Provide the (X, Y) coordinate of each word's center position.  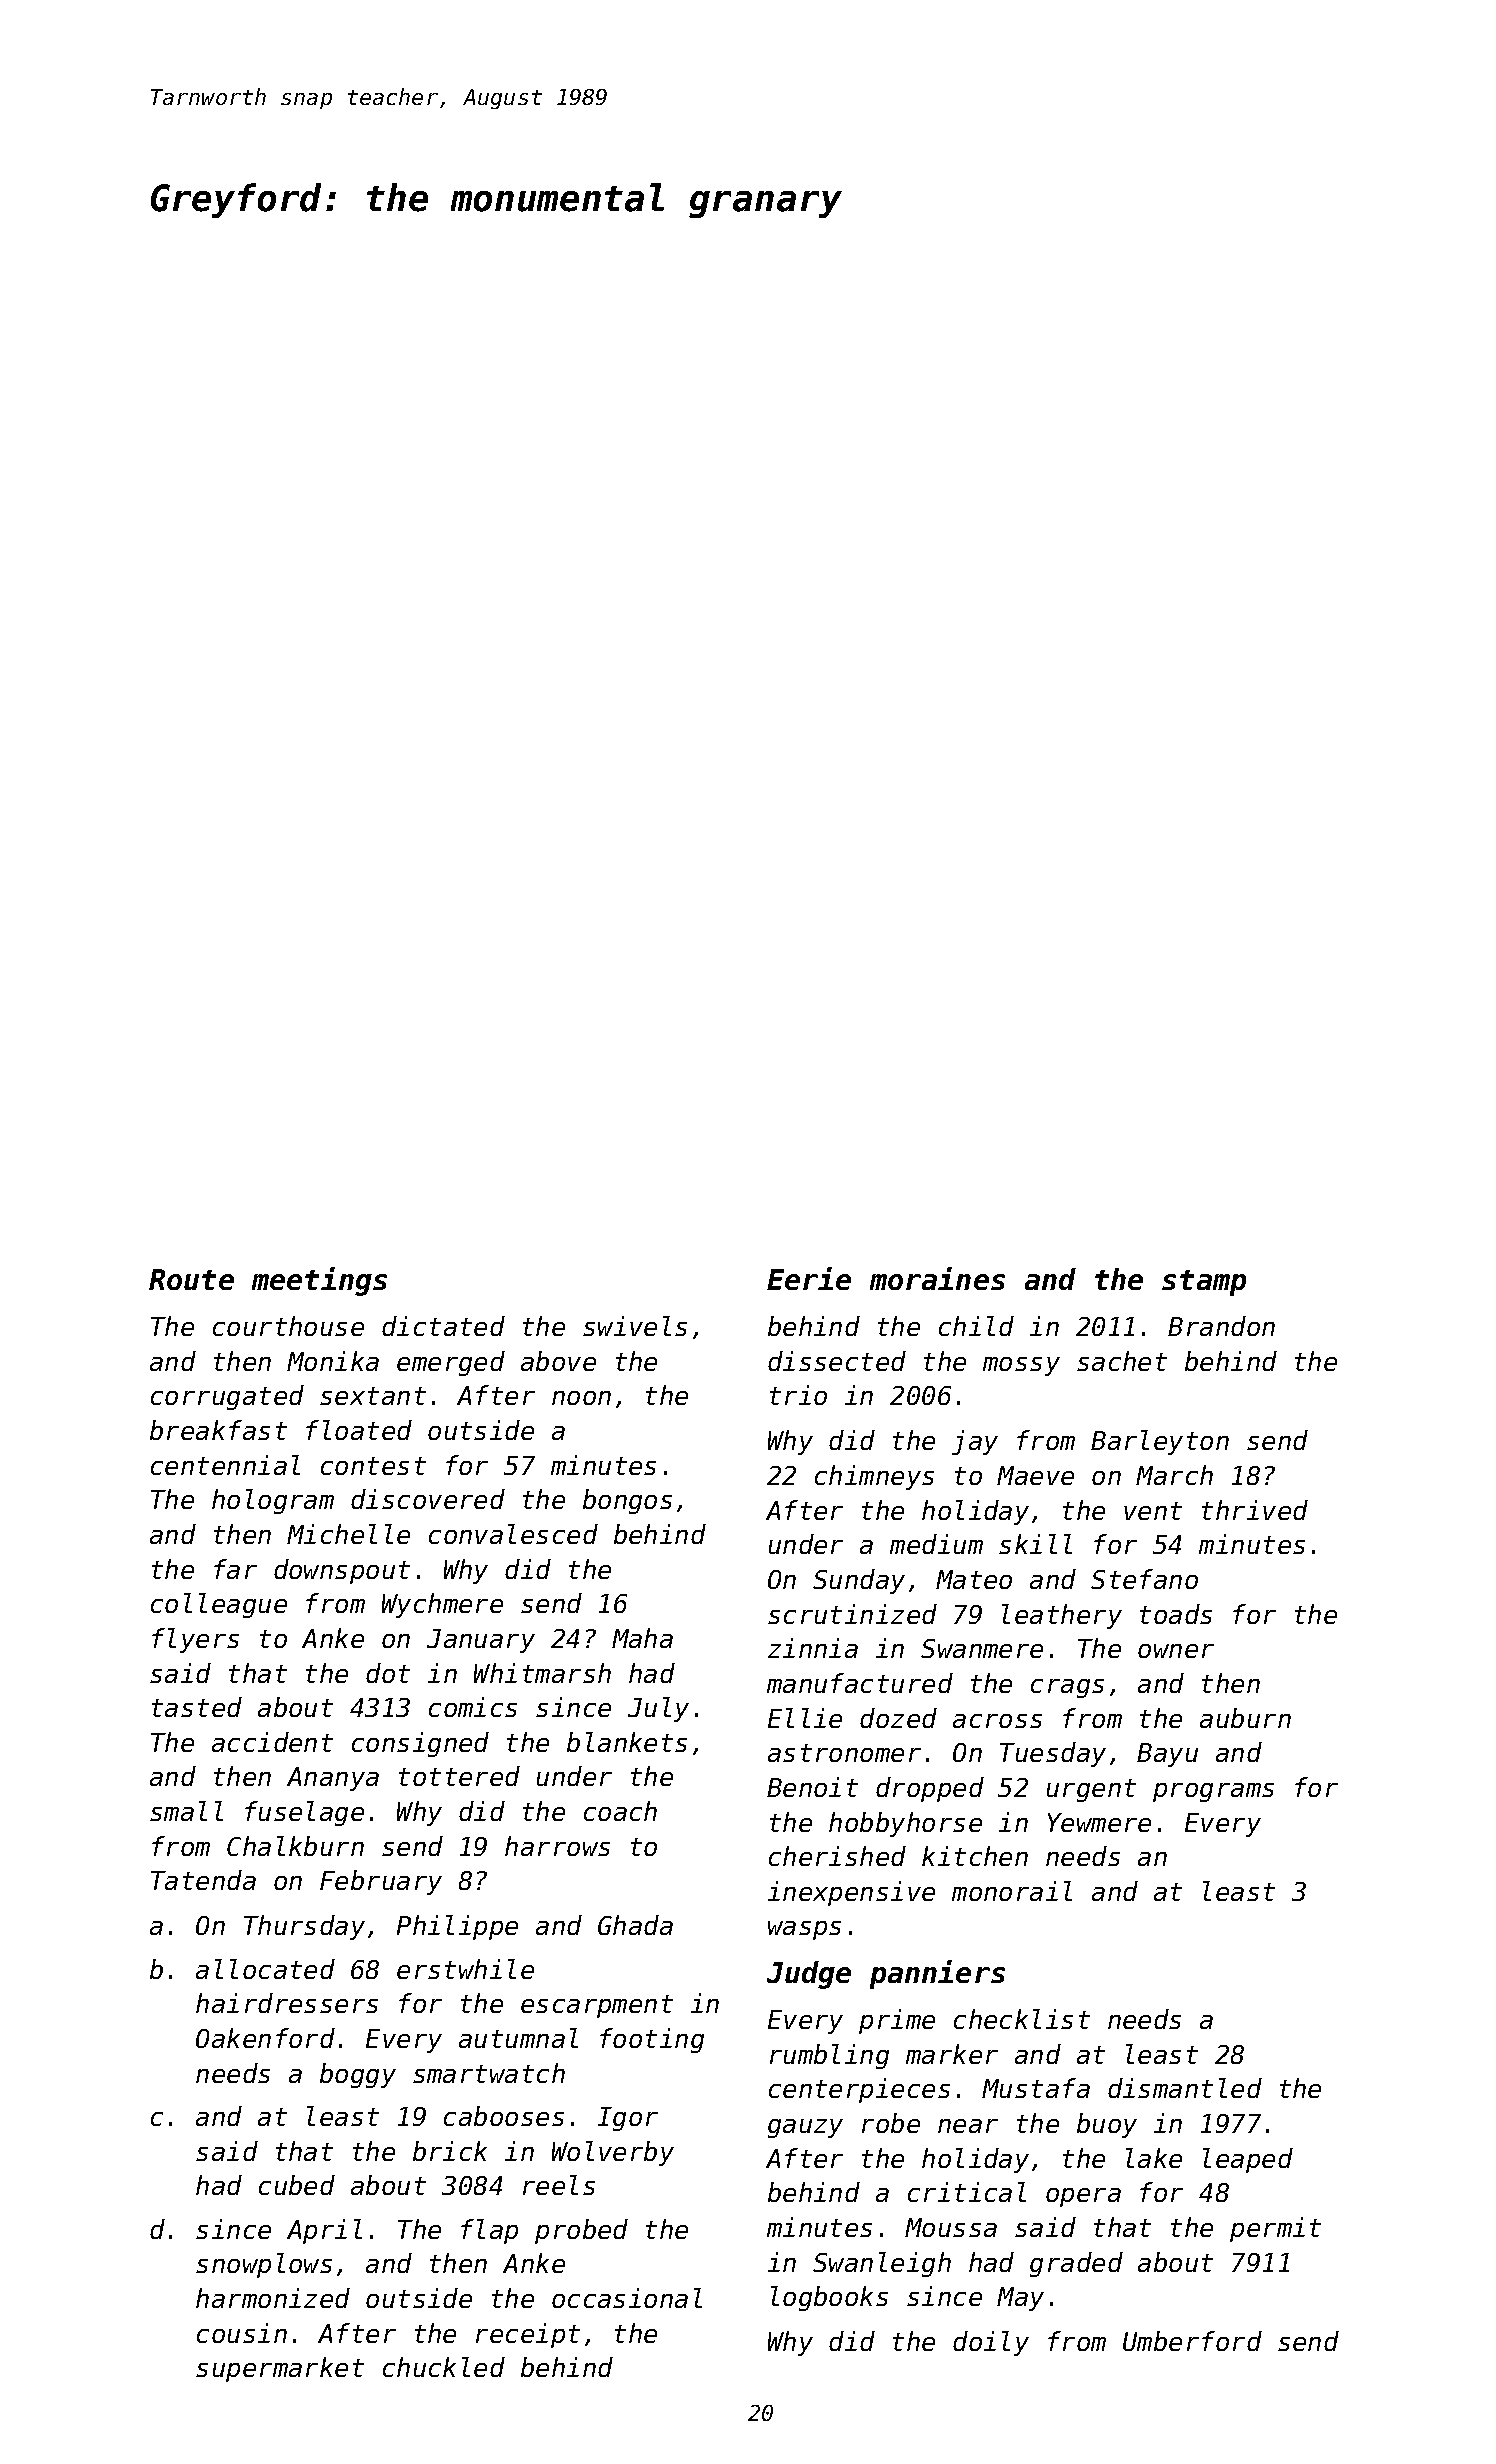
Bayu (1167, 1755)
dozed (898, 1718)
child (976, 1326)
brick (450, 2151)
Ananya (333, 1779)
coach (620, 1811)
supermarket (280, 2369)
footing (652, 2040)
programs (1213, 1792)
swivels (635, 1326)
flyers (195, 1640)
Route (191, 1279)
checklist (1022, 2019)
